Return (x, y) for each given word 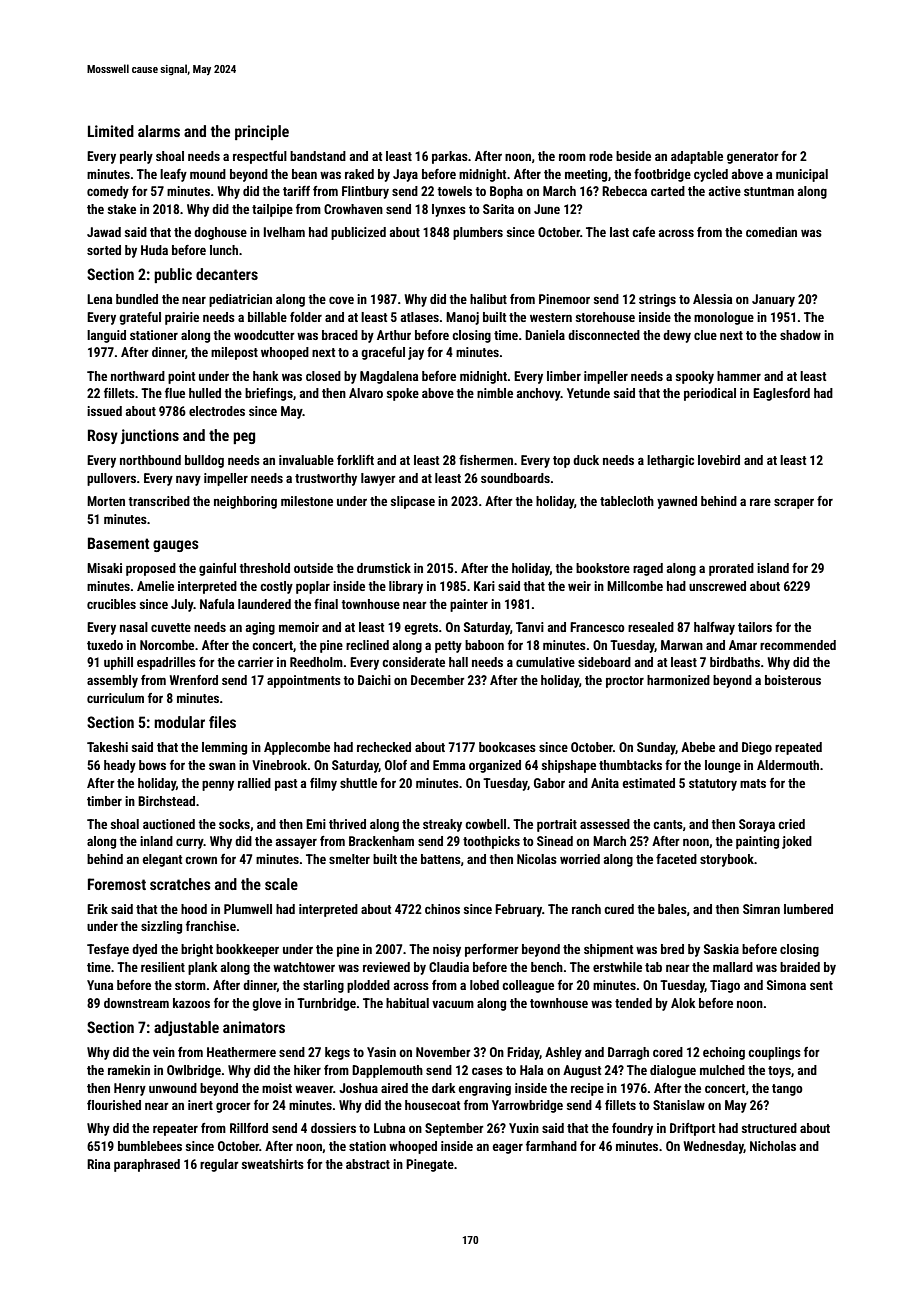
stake (122, 209)
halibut (488, 299)
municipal (802, 175)
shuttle (358, 783)
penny (218, 785)
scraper (794, 503)
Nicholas (773, 1146)
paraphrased (147, 1165)
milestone (307, 501)
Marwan (682, 645)
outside (313, 568)
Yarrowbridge (527, 1106)
